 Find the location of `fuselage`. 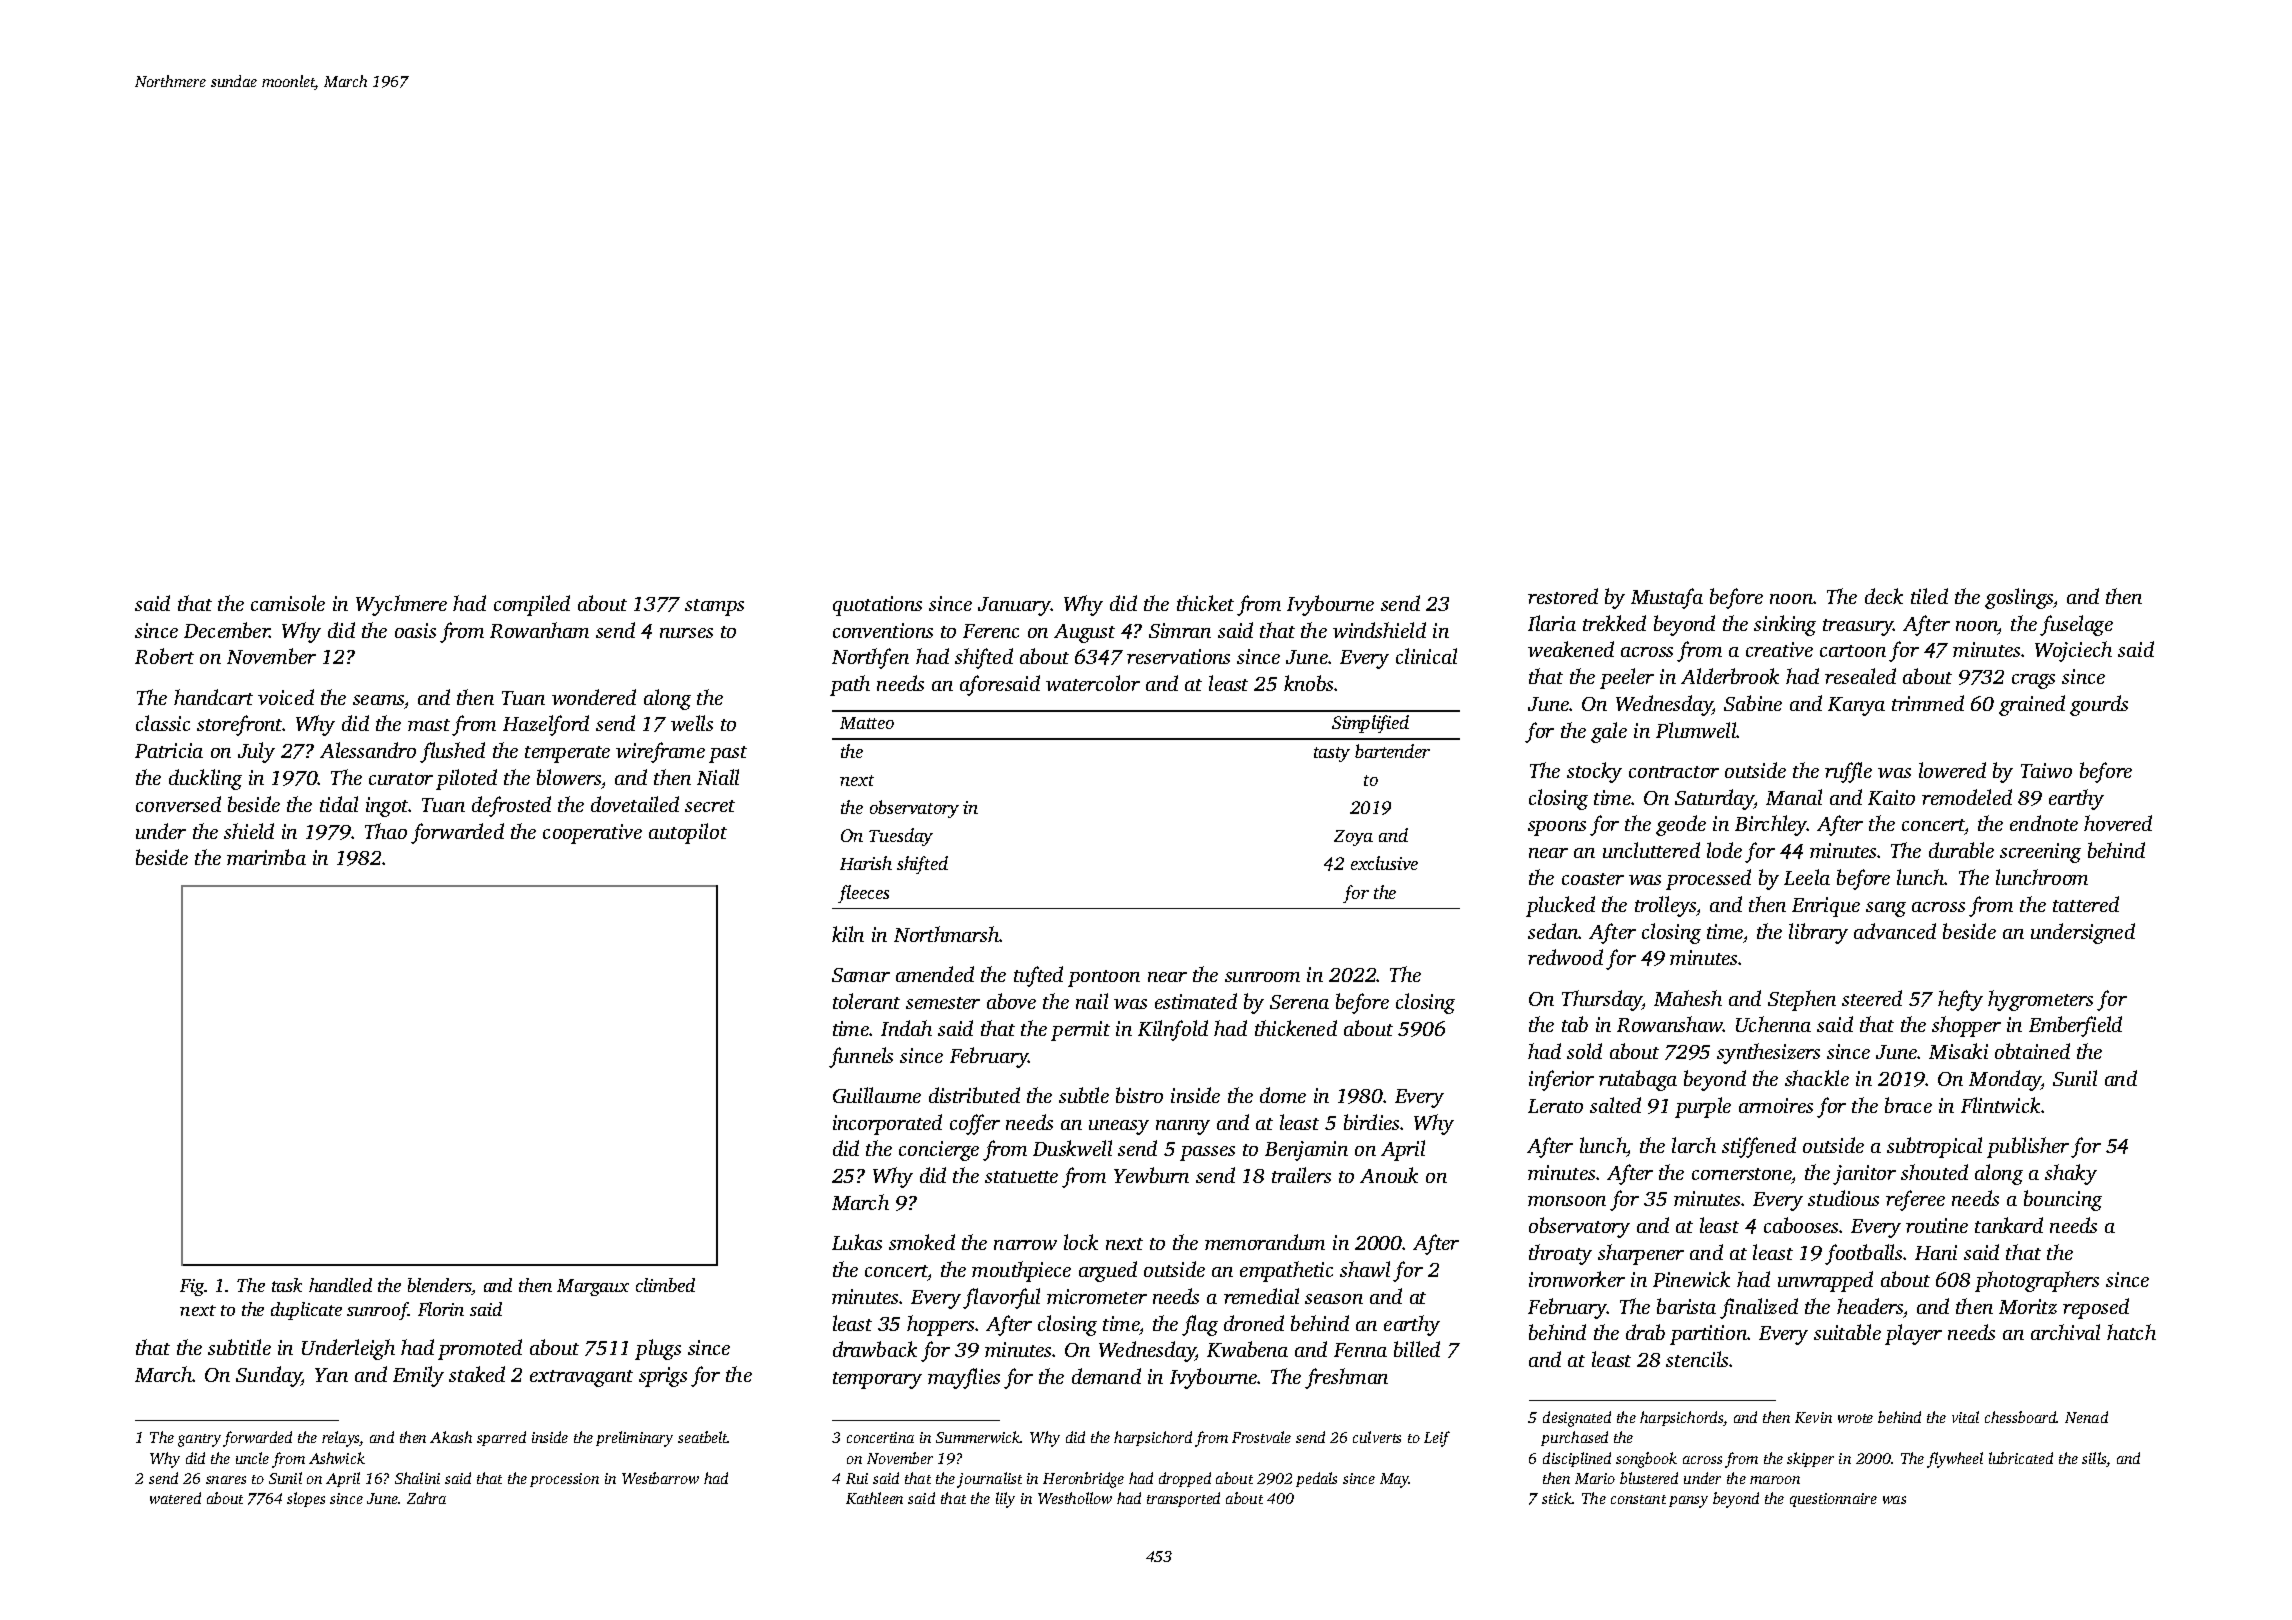

fuselage is located at coordinates (2076, 625).
